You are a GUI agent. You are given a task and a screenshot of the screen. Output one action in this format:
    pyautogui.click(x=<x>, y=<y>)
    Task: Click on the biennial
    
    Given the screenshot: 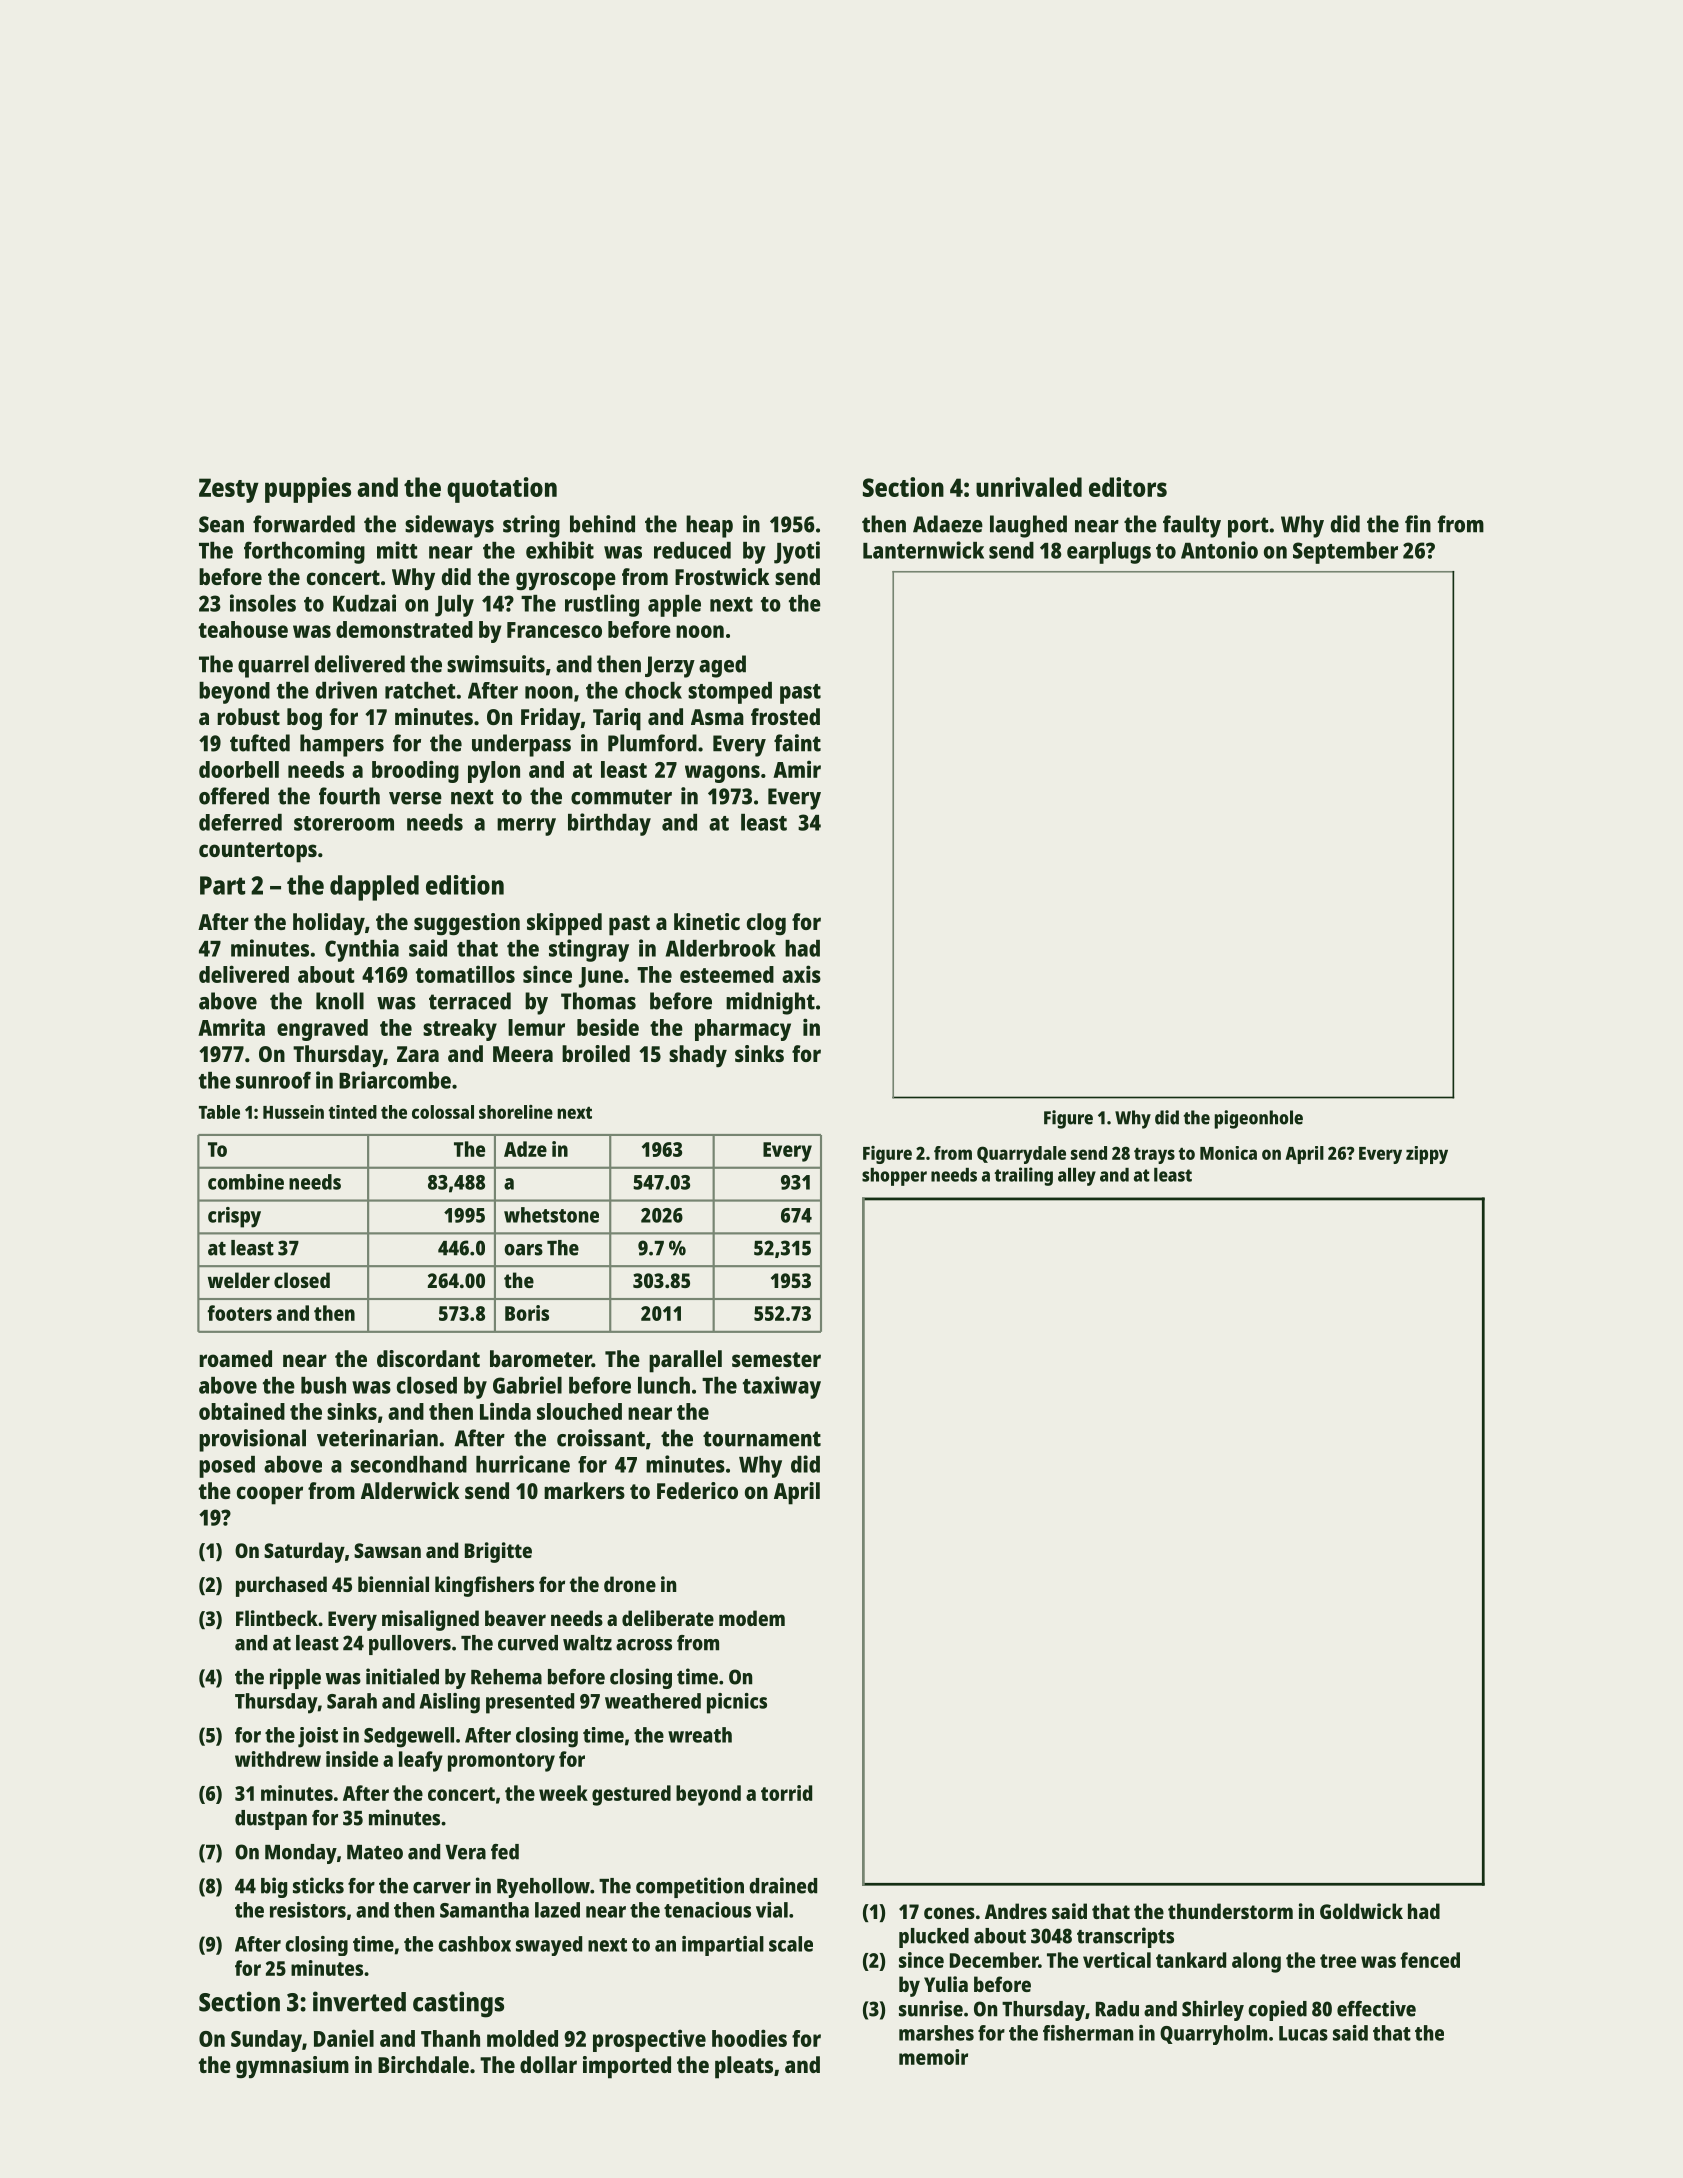 What is the action you would take?
    pyautogui.click(x=393, y=1584)
